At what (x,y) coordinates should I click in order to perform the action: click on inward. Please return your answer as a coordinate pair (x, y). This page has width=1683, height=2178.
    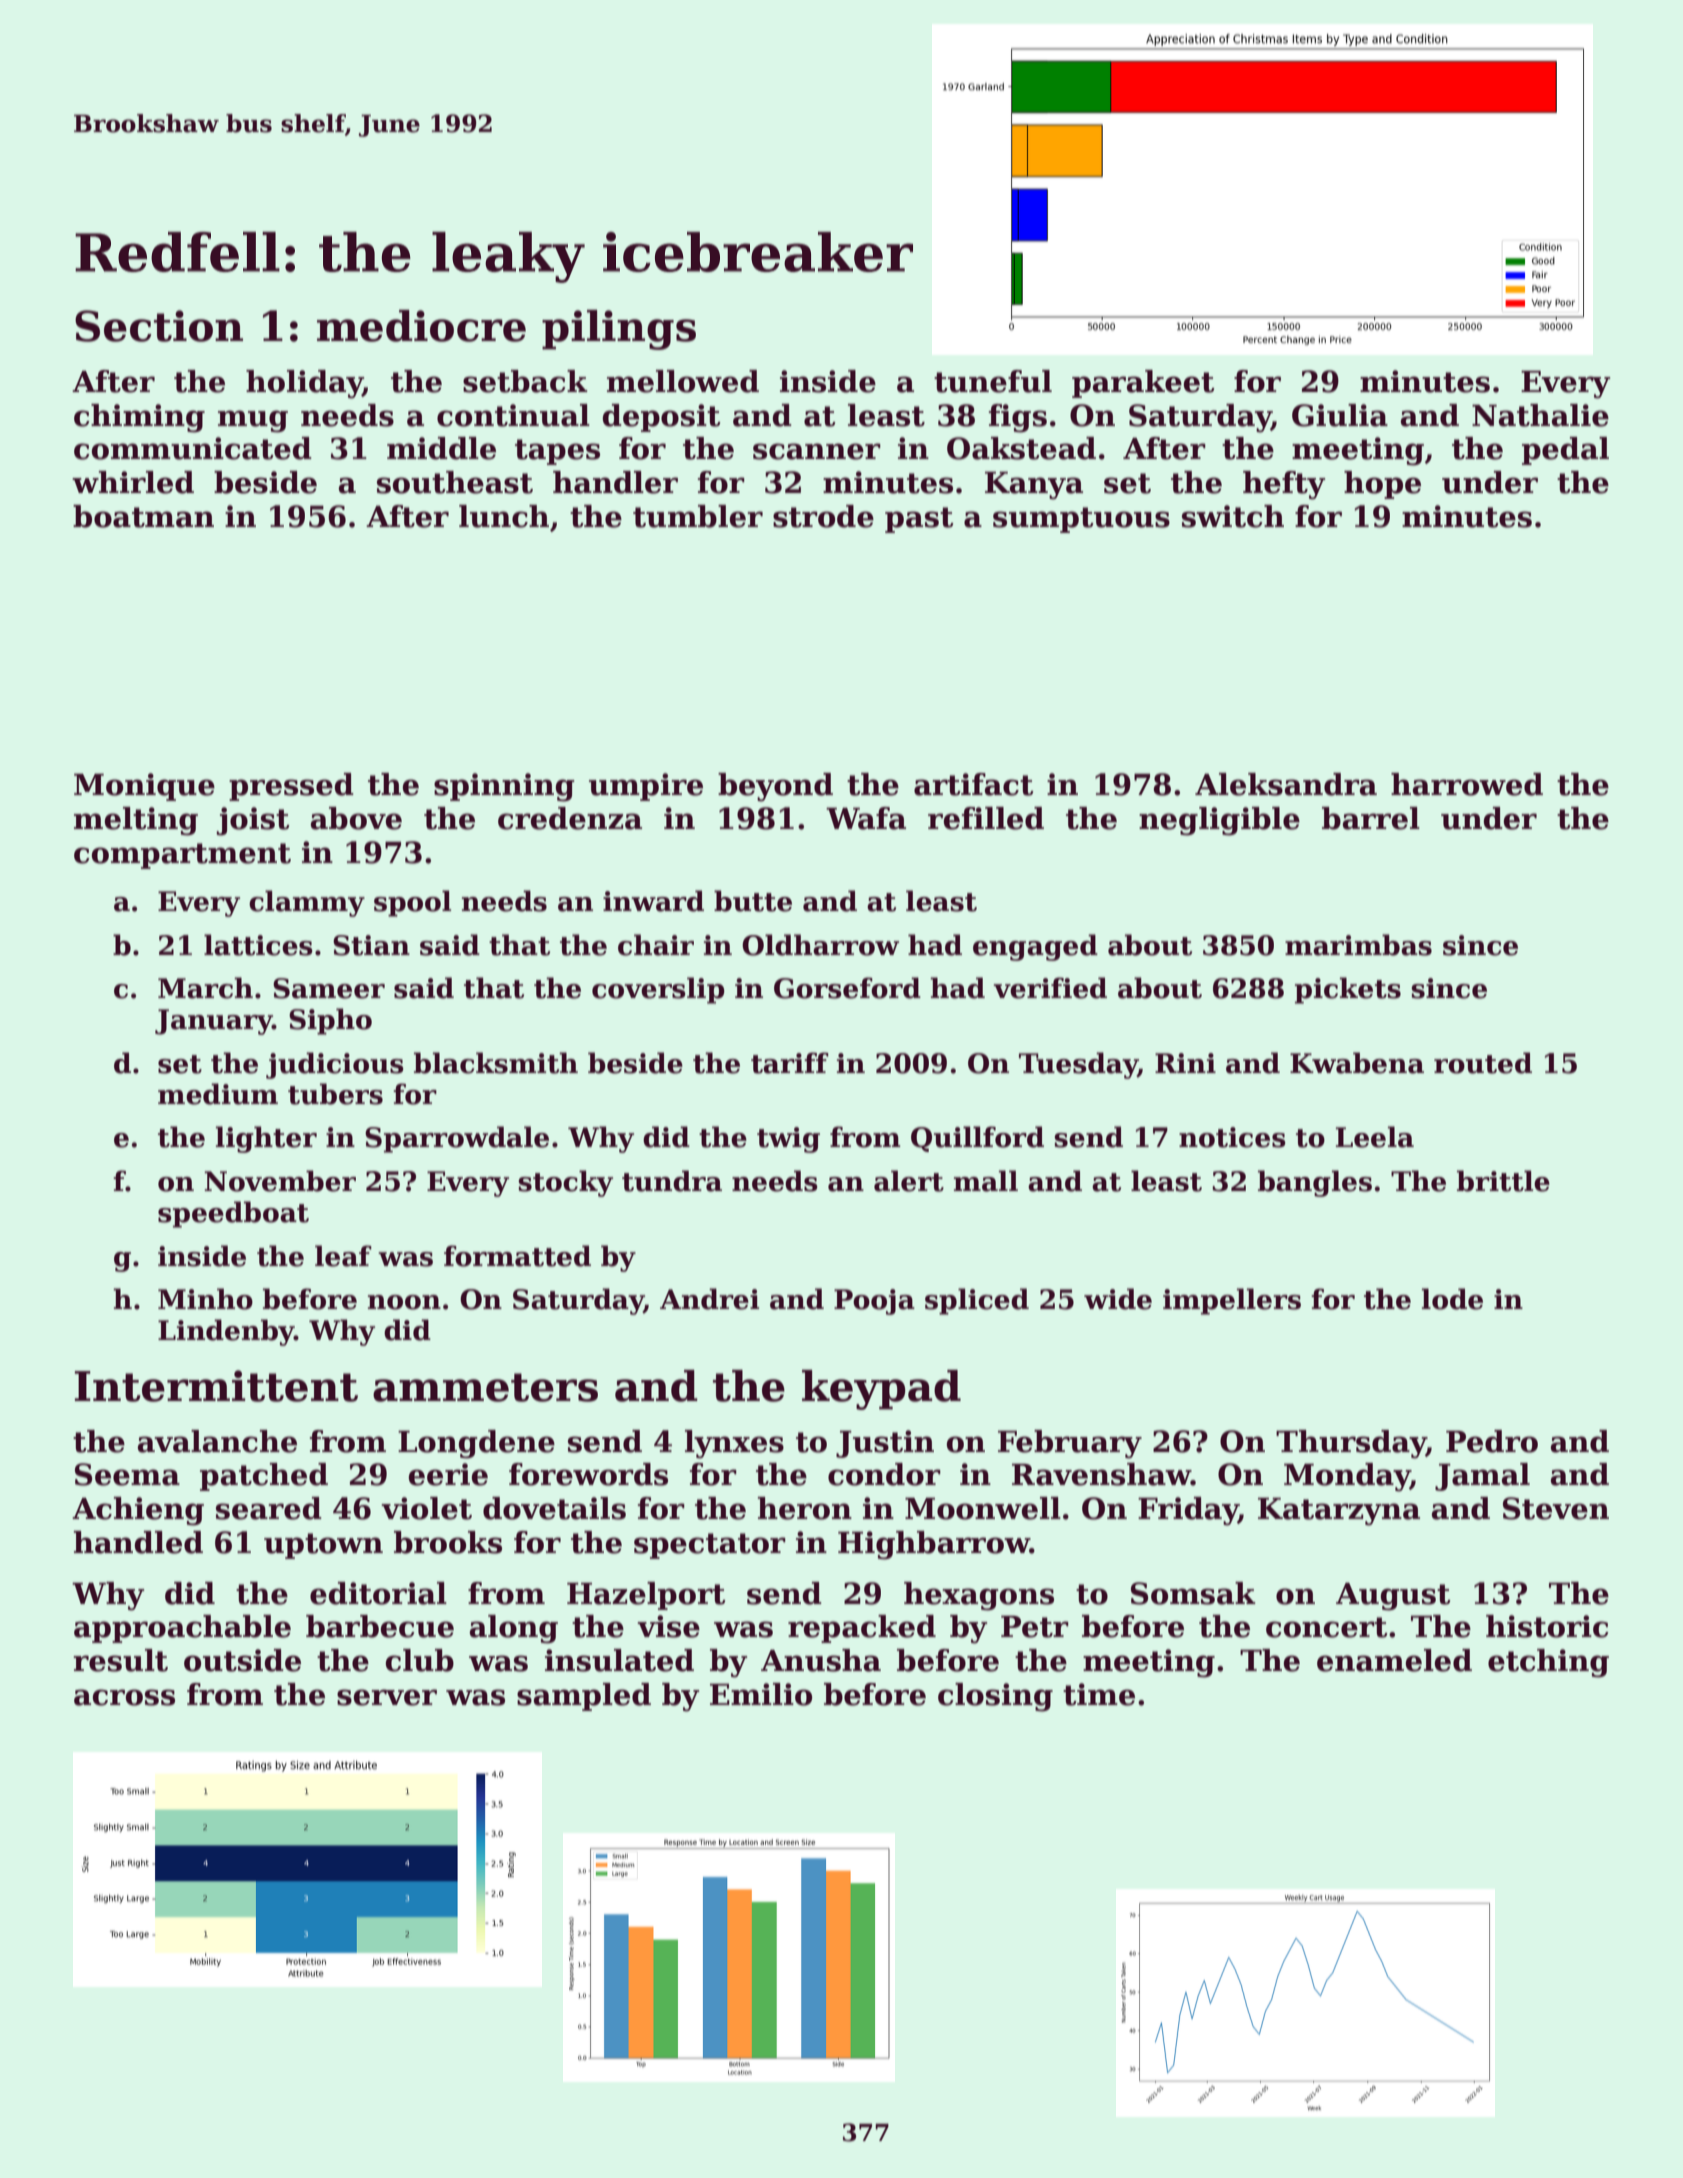
    Looking at the image, I should click on (653, 901).
